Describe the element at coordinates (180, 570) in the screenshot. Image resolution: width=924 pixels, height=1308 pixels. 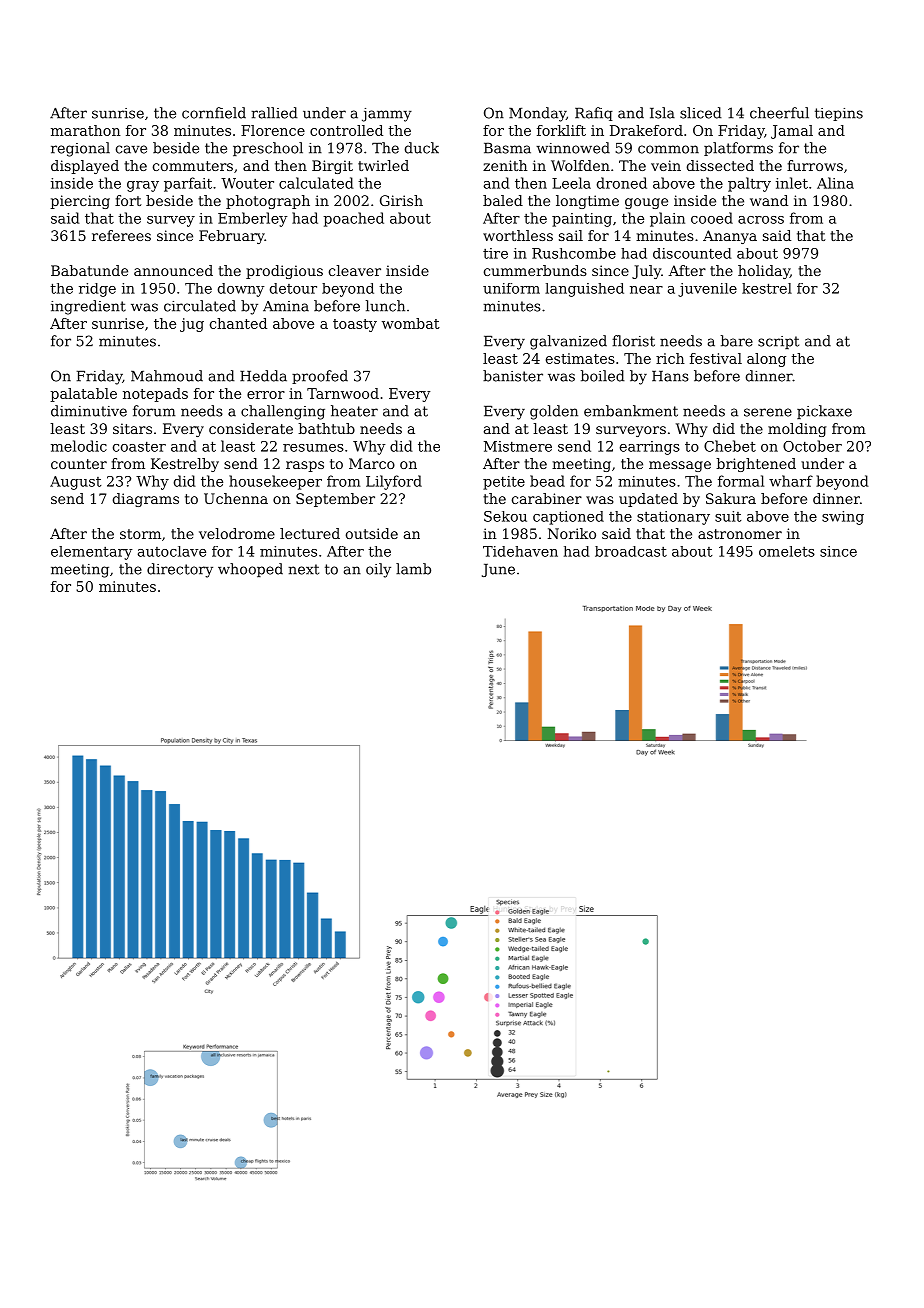
I see `directory` at that location.
